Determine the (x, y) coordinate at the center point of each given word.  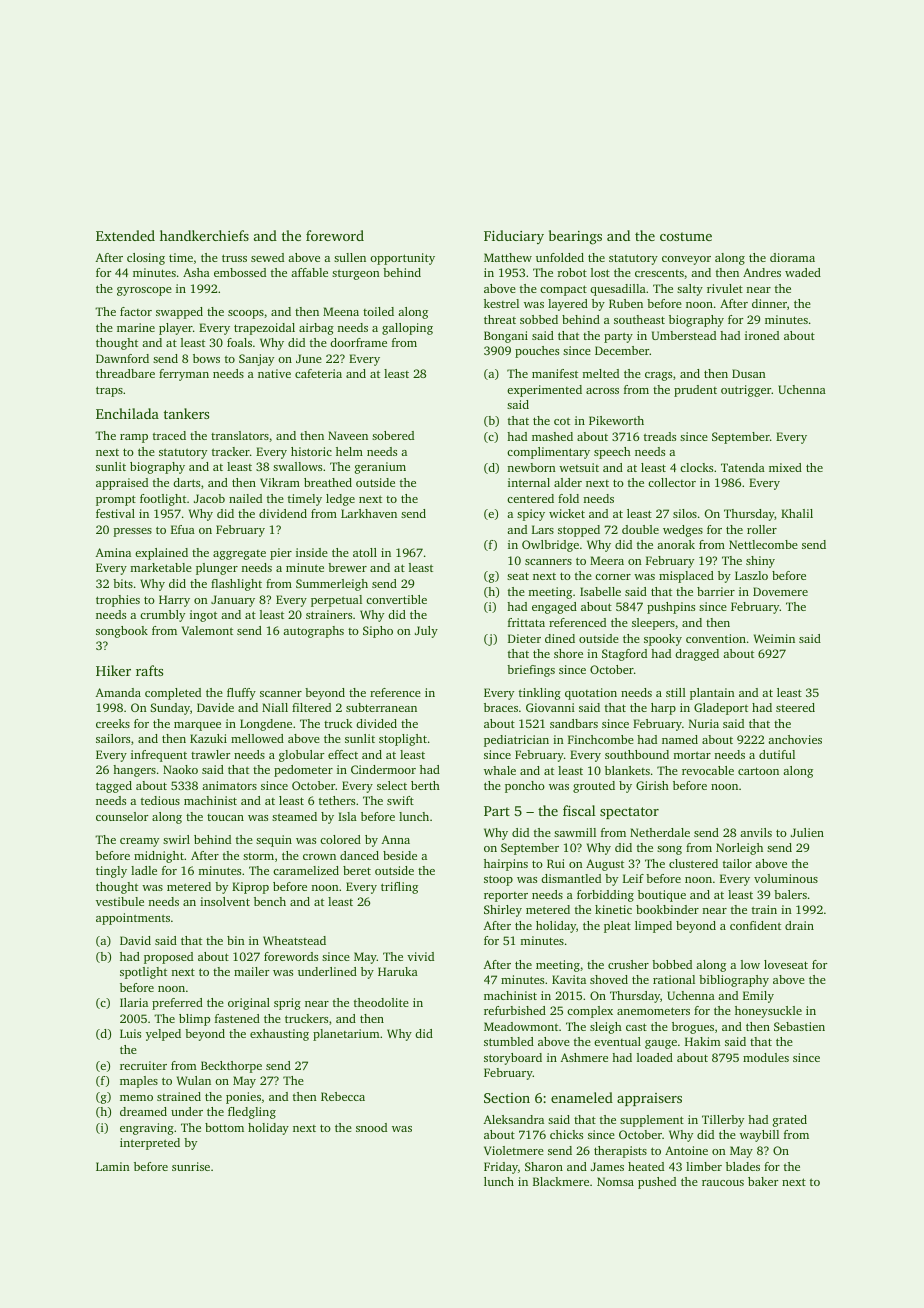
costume (686, 236)
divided (376, 723)
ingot (203, 616)
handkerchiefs (204, 235)
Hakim (703, 1041)
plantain (712, 694)
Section (507, 1098)
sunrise (191, 1166)
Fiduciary (514, 237)
